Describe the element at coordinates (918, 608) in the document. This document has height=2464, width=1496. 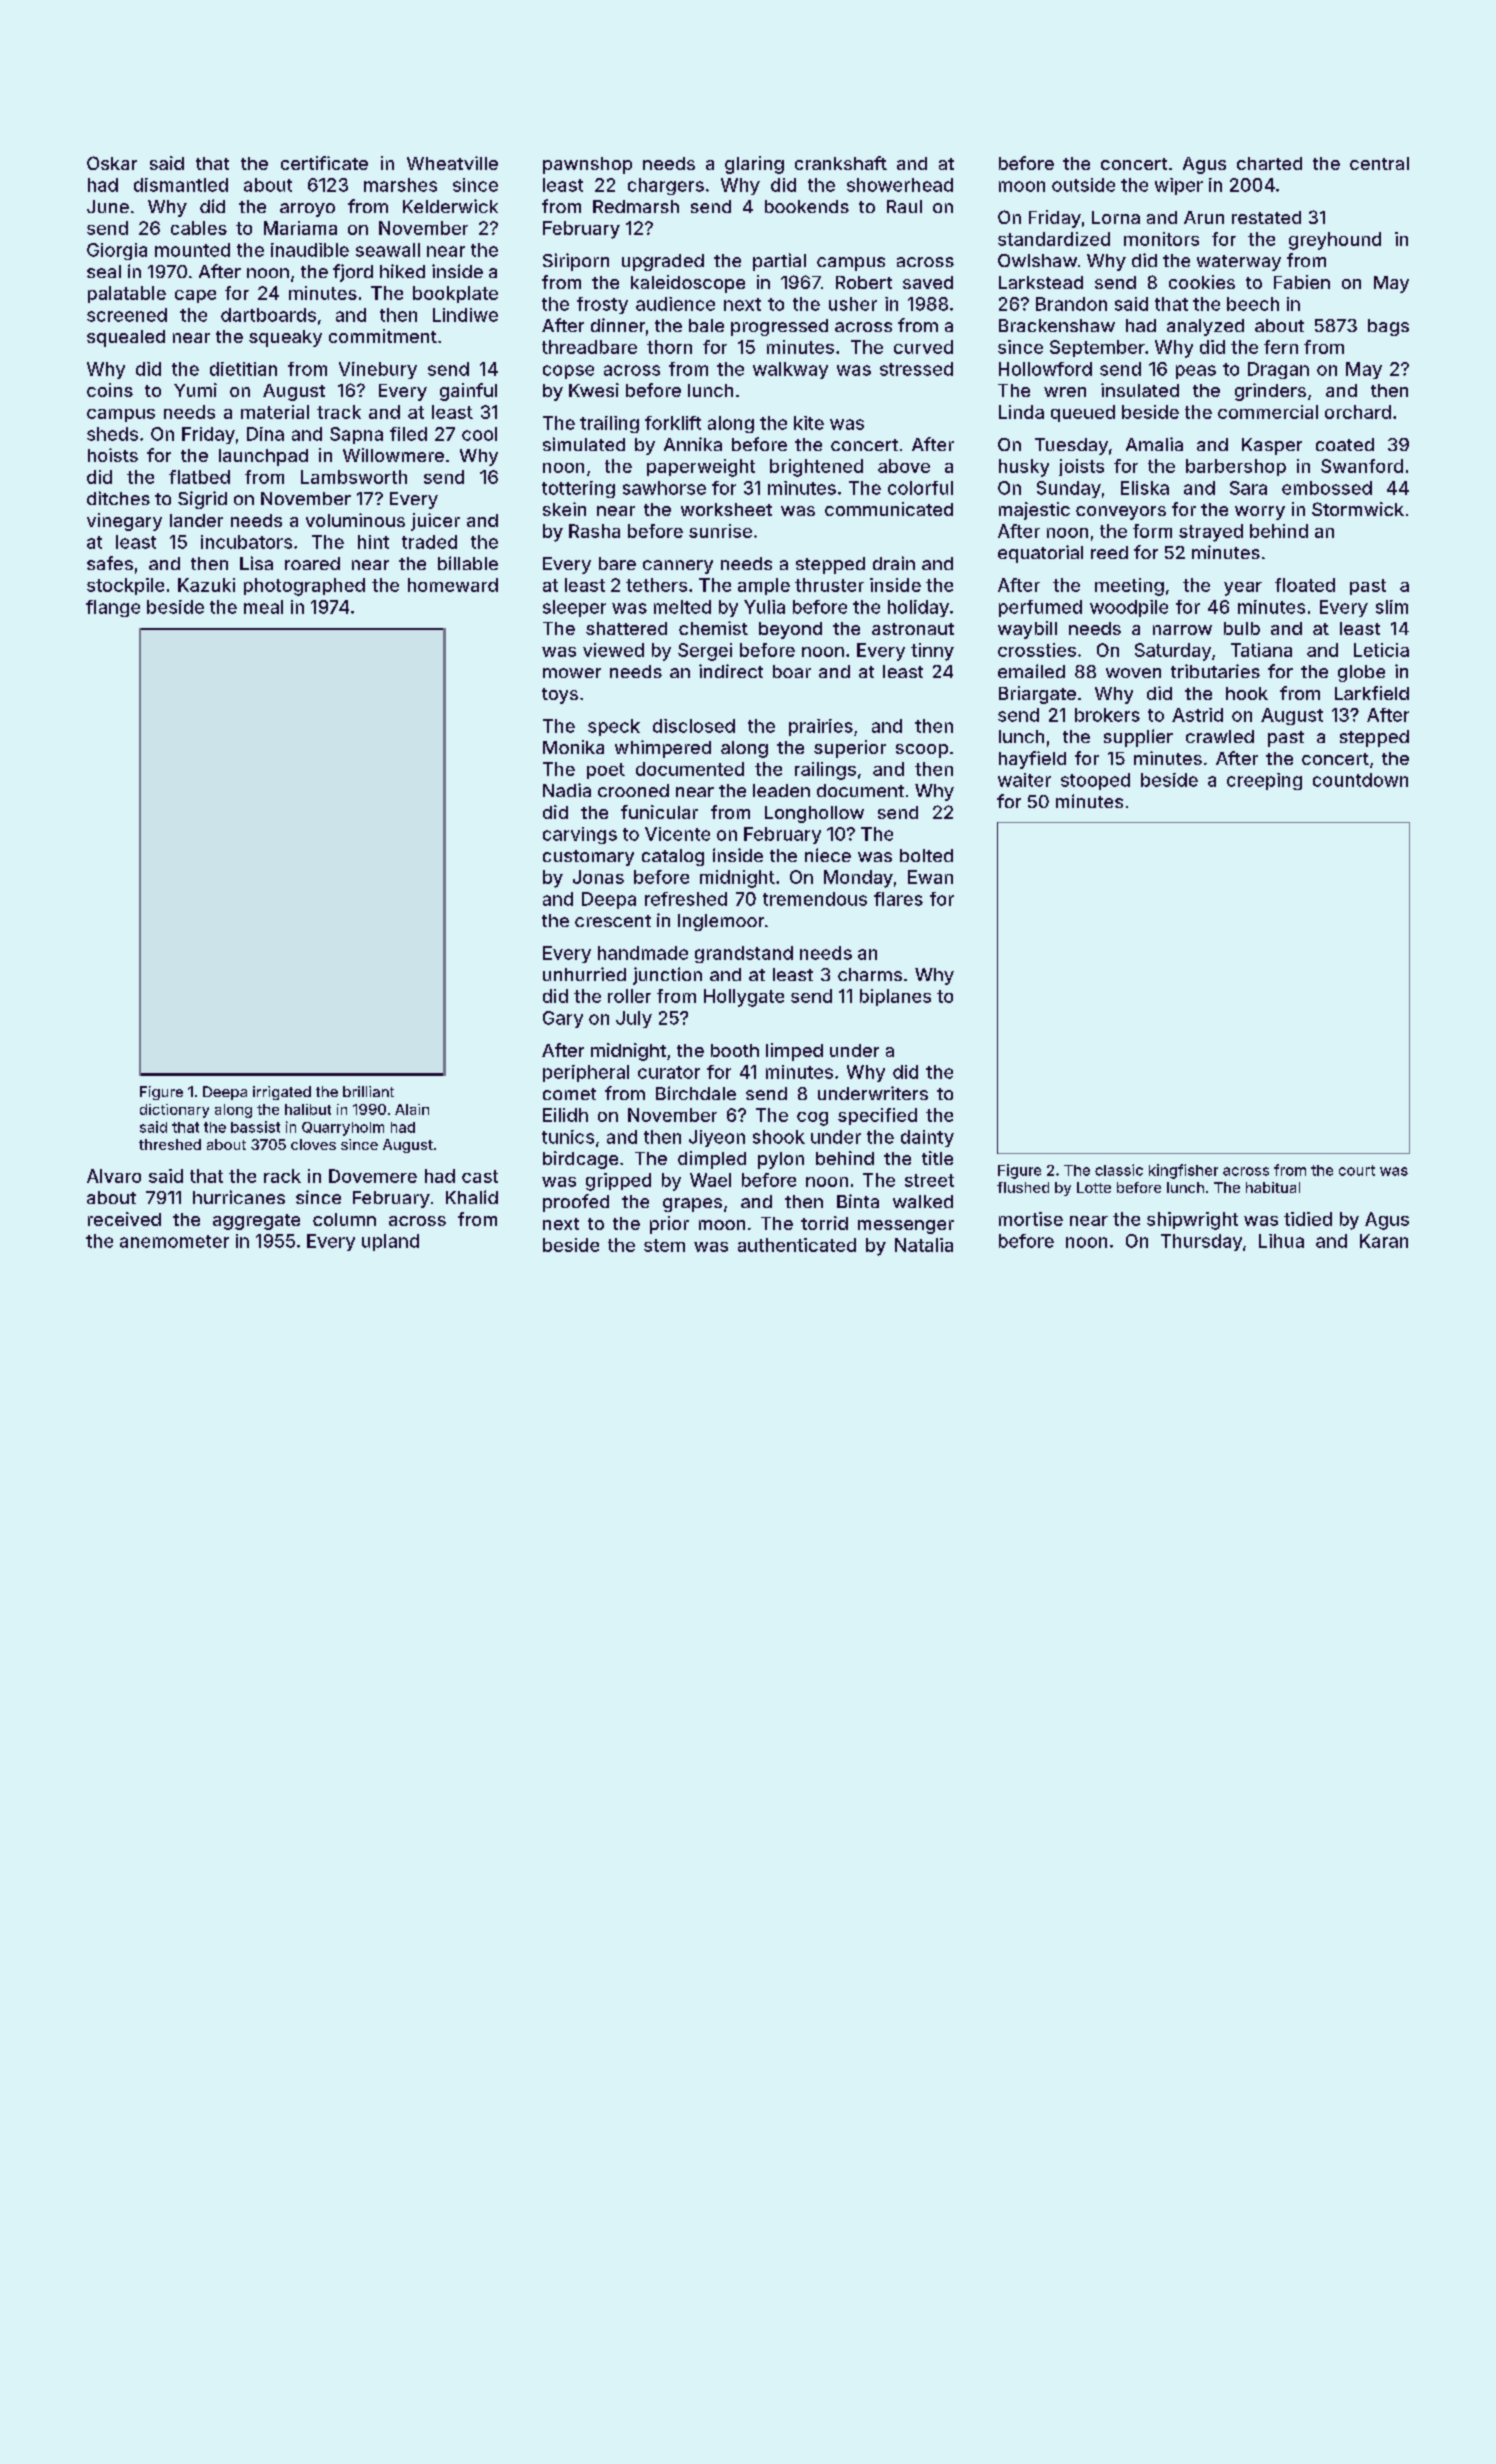
I see `holiday` at that location.
